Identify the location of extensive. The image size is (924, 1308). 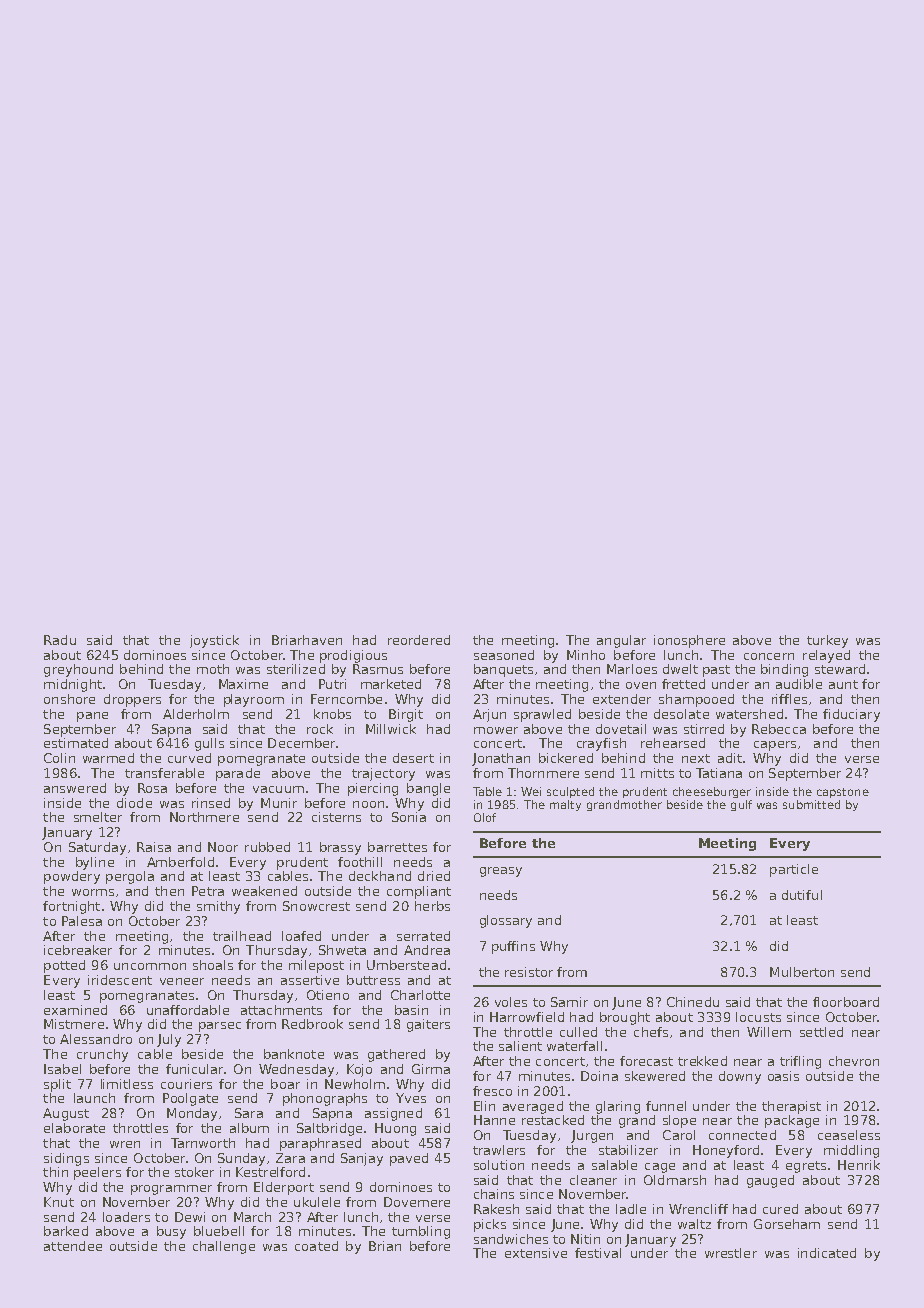
(536, 1253).
